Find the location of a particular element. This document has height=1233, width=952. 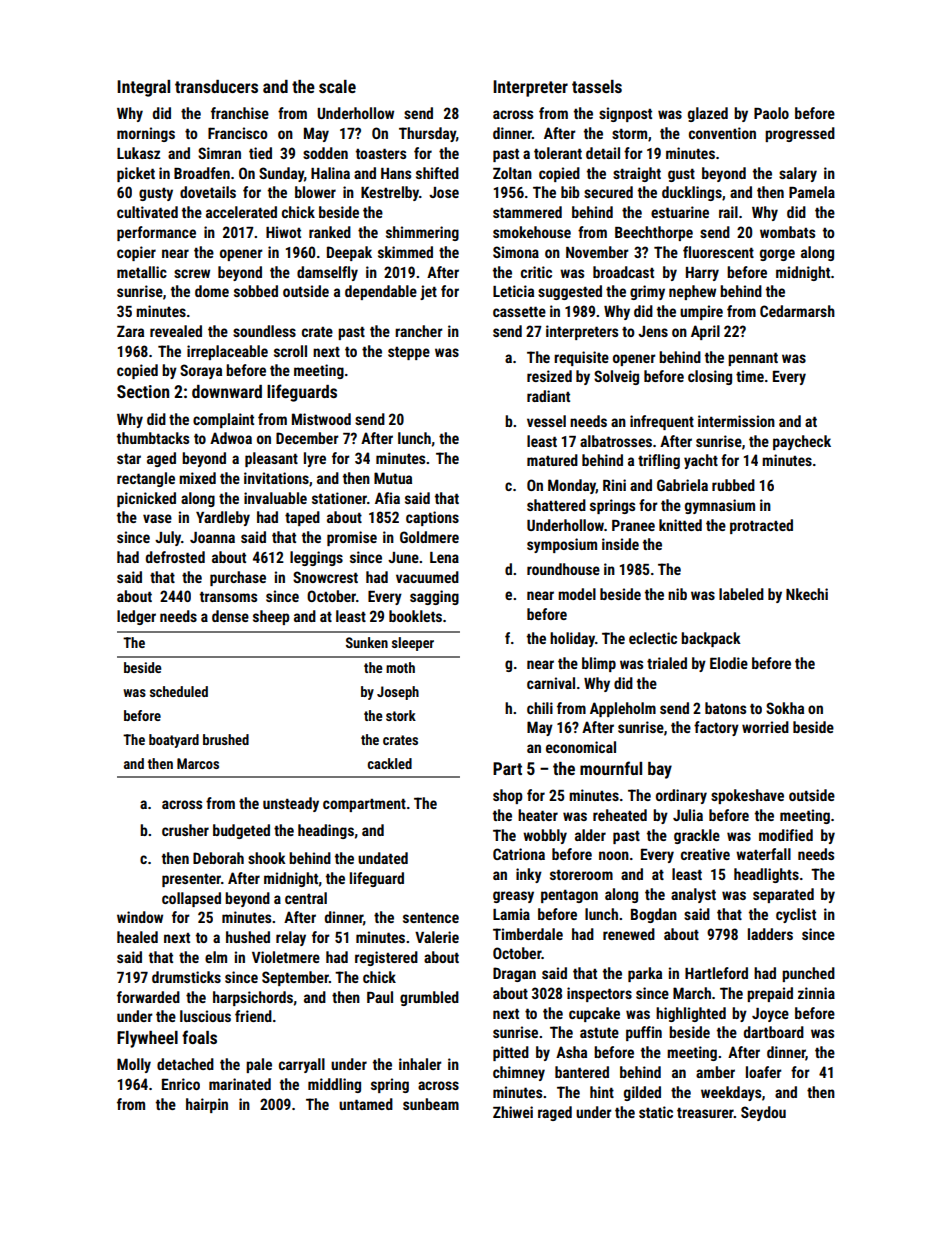

Simran is located at coordinates (219, 153).
